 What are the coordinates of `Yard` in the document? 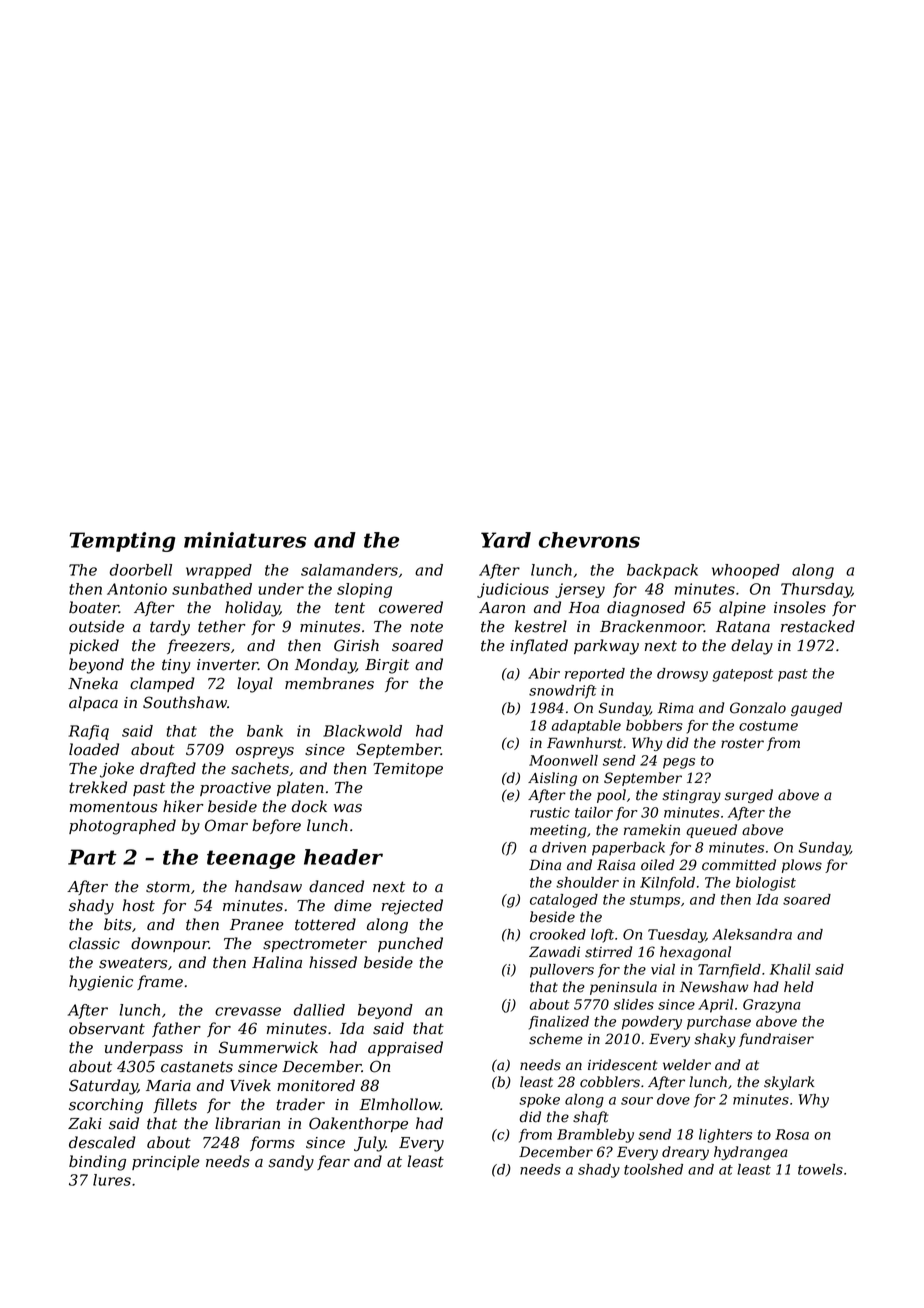 It's located at (506, 540).
